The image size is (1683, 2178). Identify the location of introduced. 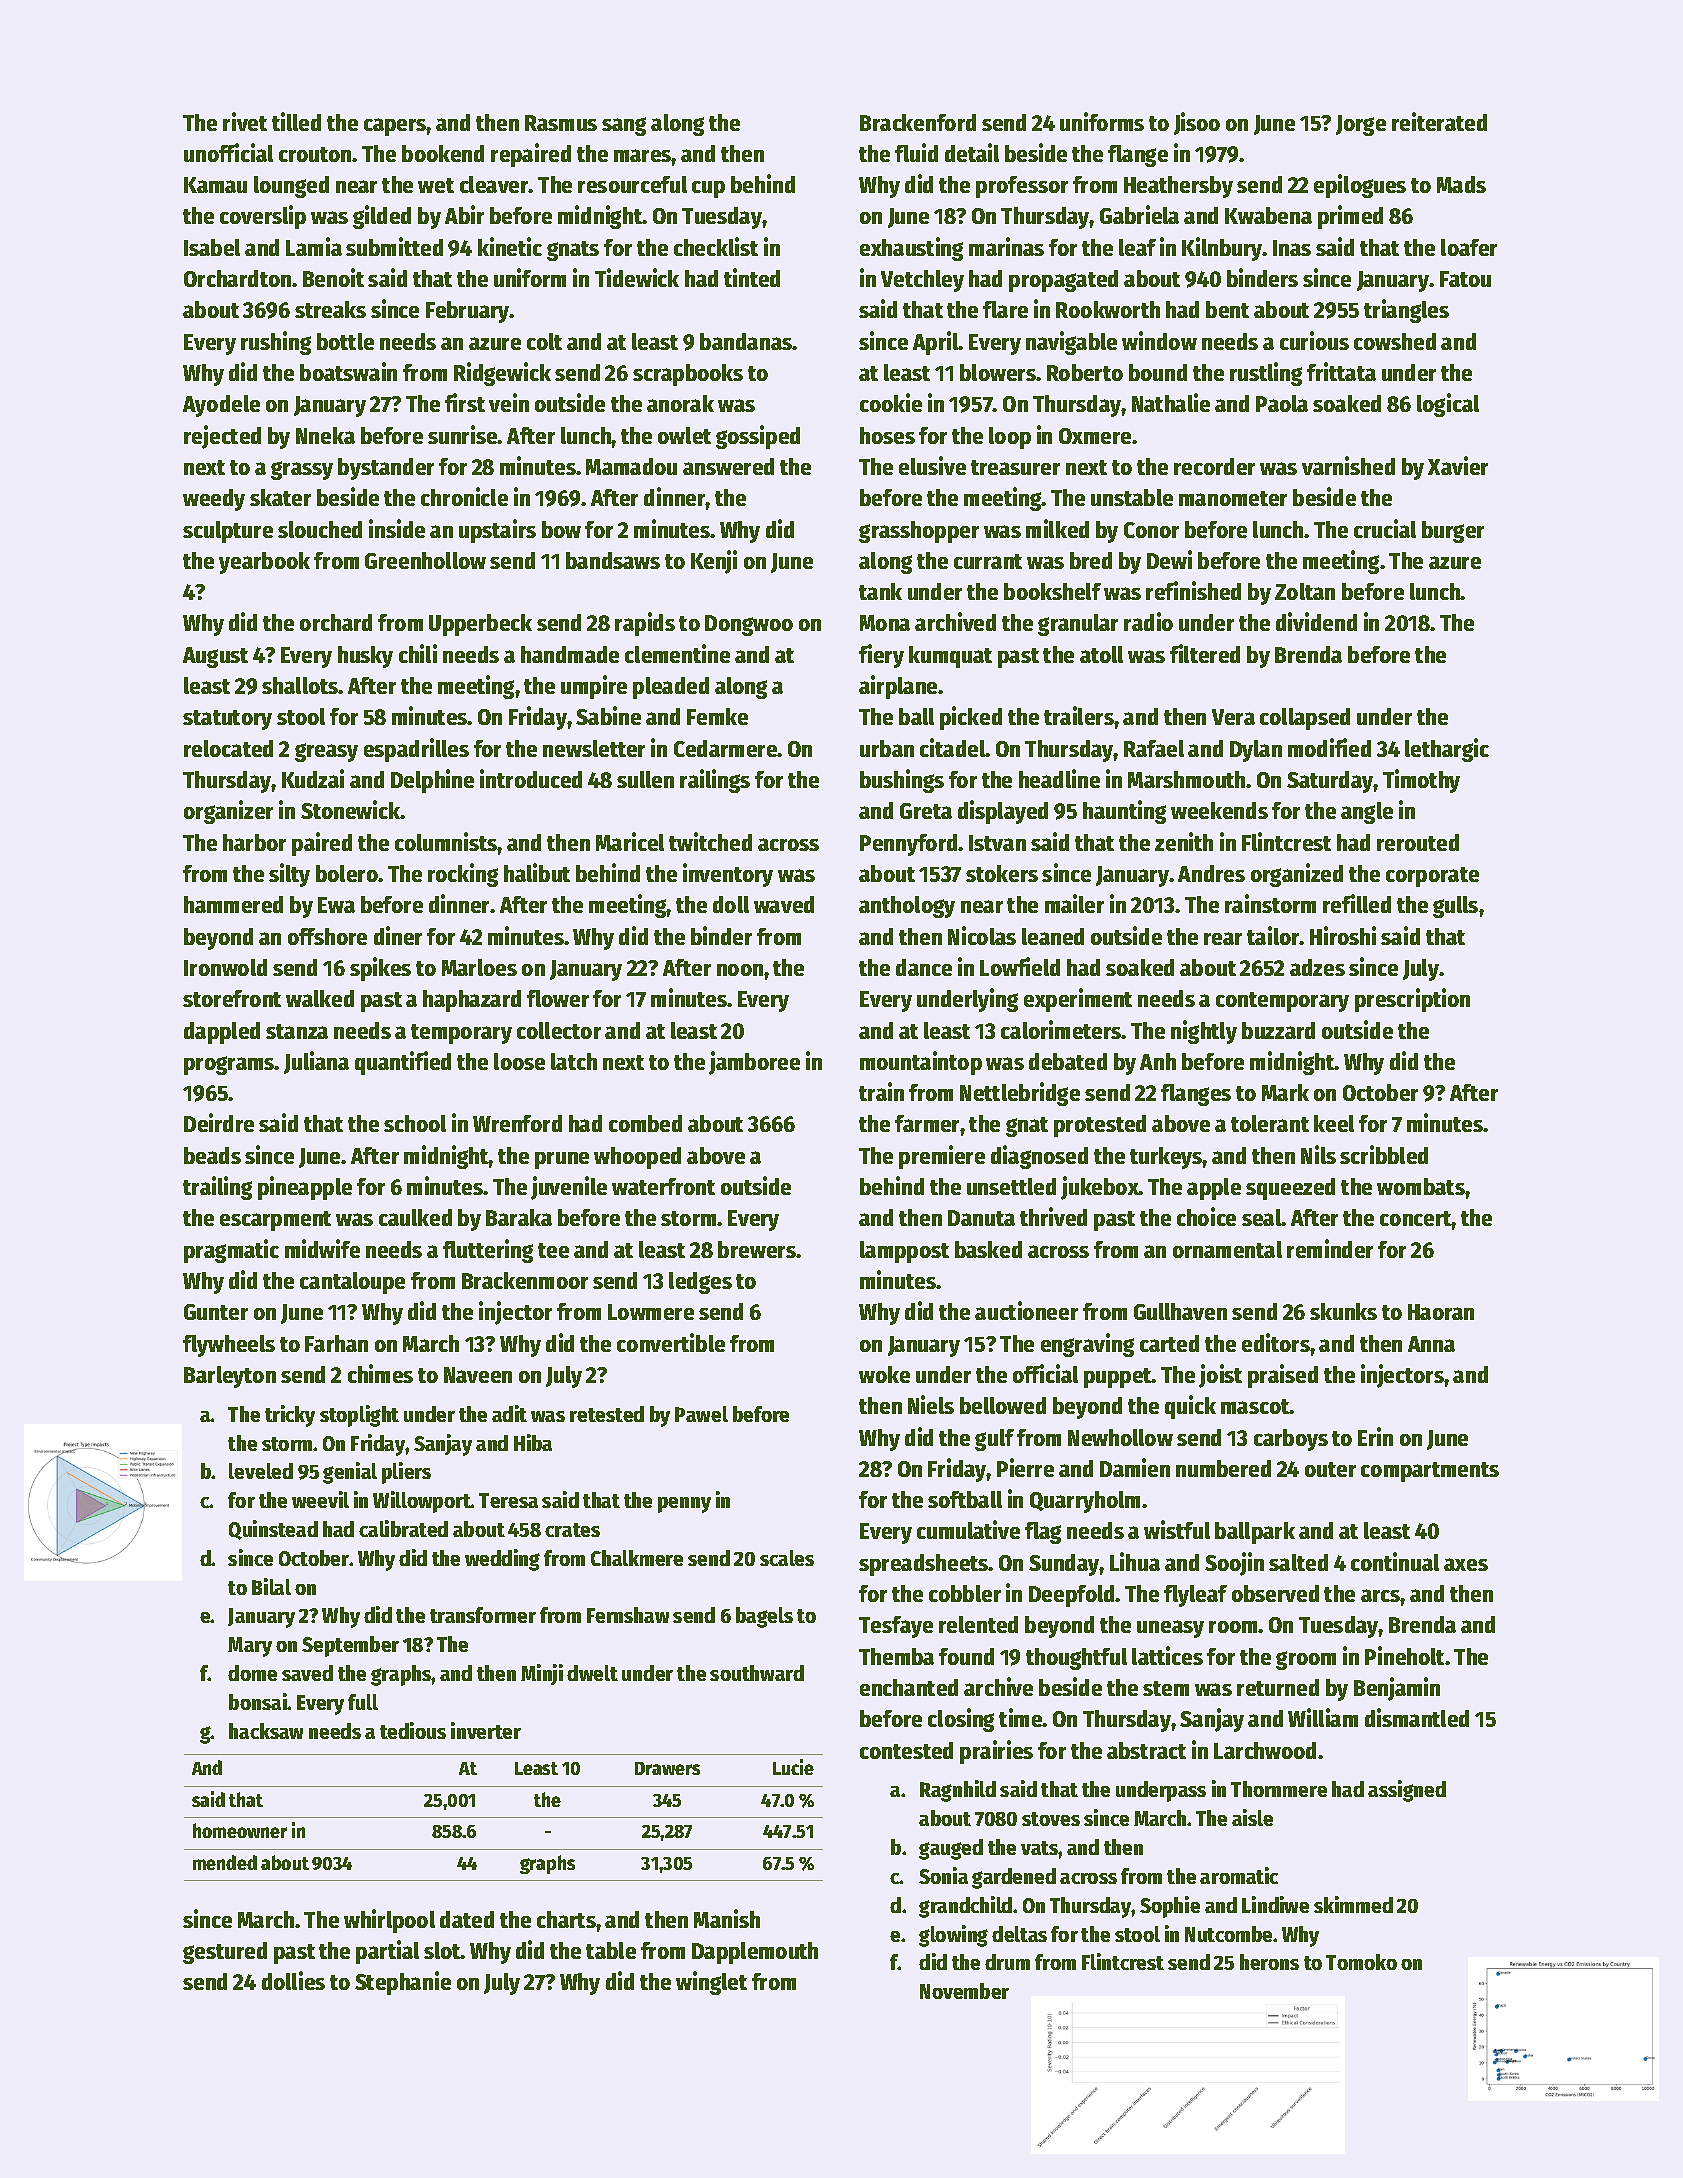
(531, 778).
